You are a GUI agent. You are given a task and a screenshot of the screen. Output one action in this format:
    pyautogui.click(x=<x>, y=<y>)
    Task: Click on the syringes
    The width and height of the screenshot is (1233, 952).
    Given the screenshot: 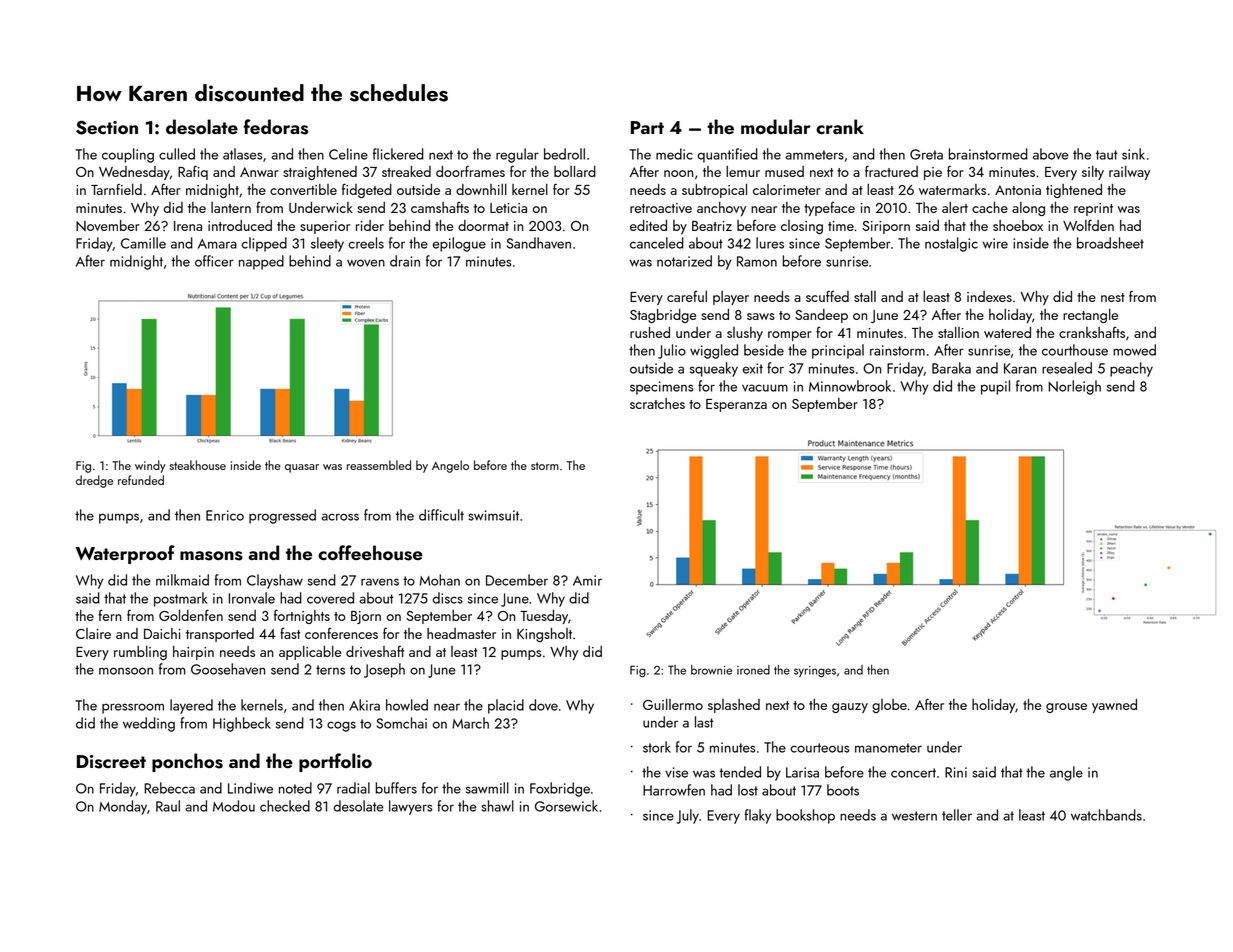 What is the action you would take?
    pyautogui.click(x=815, y=672)
